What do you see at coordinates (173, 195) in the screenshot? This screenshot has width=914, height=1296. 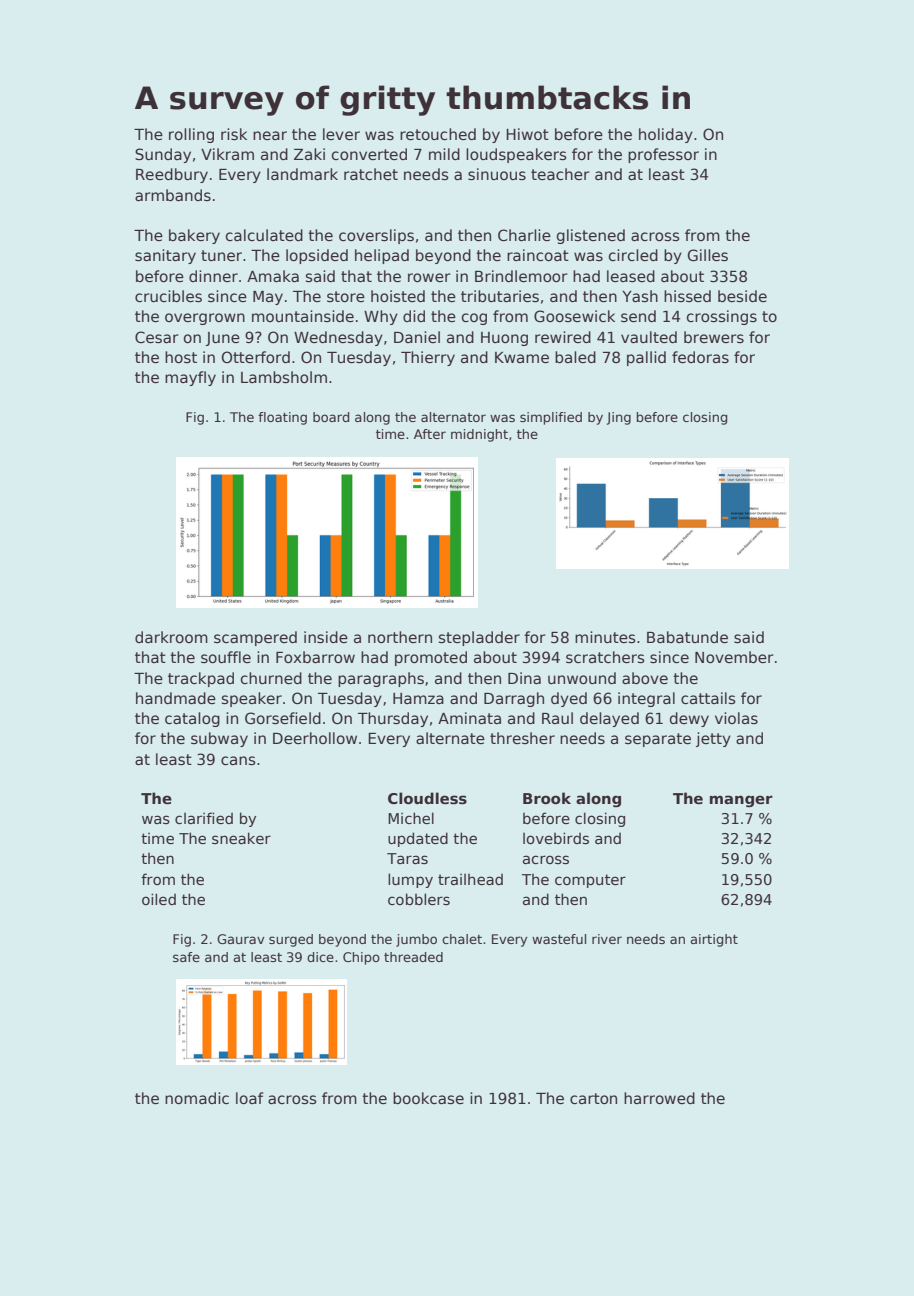 I see `armbands` at bounding box center [173, 195].
